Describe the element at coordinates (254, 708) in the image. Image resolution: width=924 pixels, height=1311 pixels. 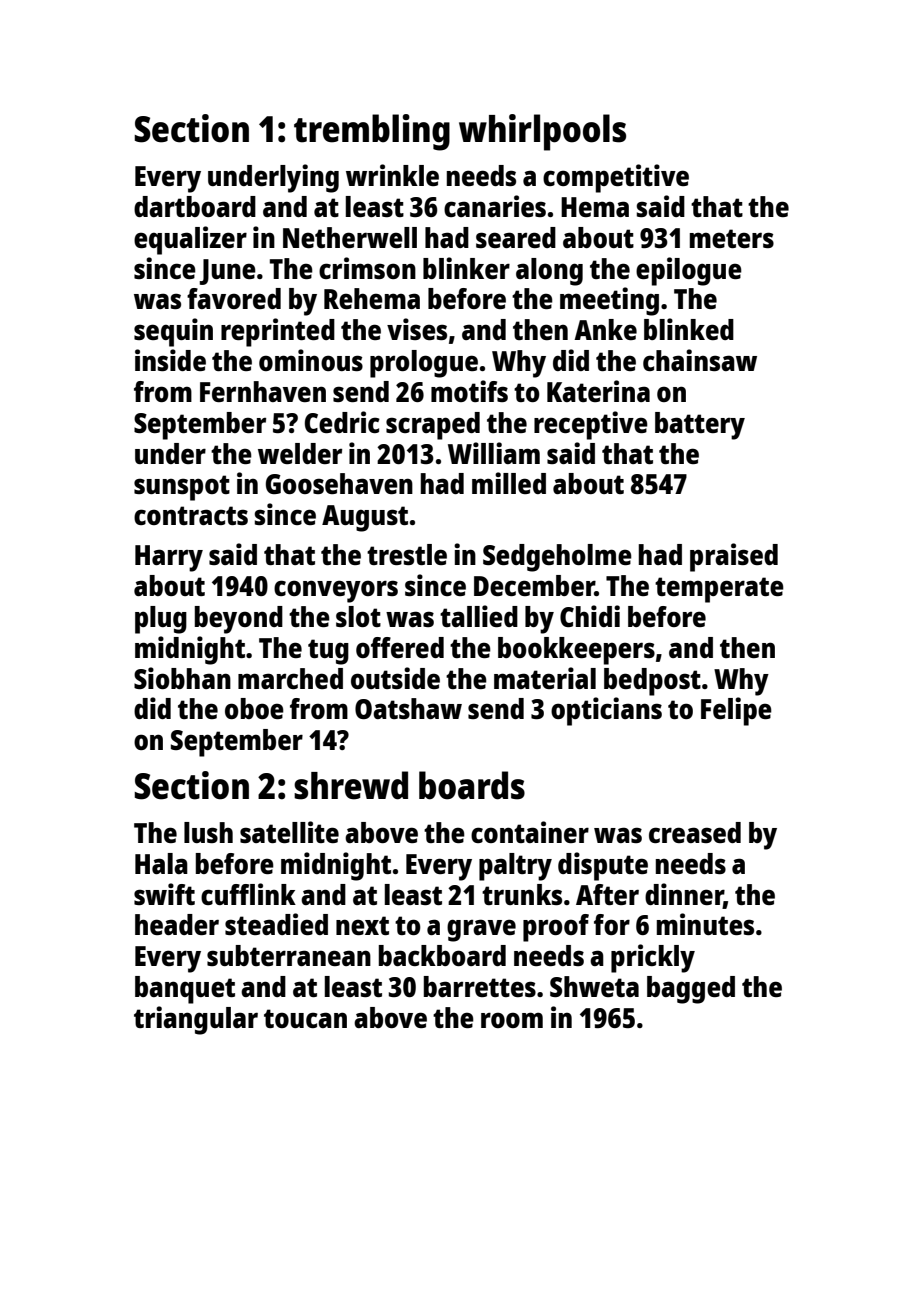
I see `oboe` at that location.
